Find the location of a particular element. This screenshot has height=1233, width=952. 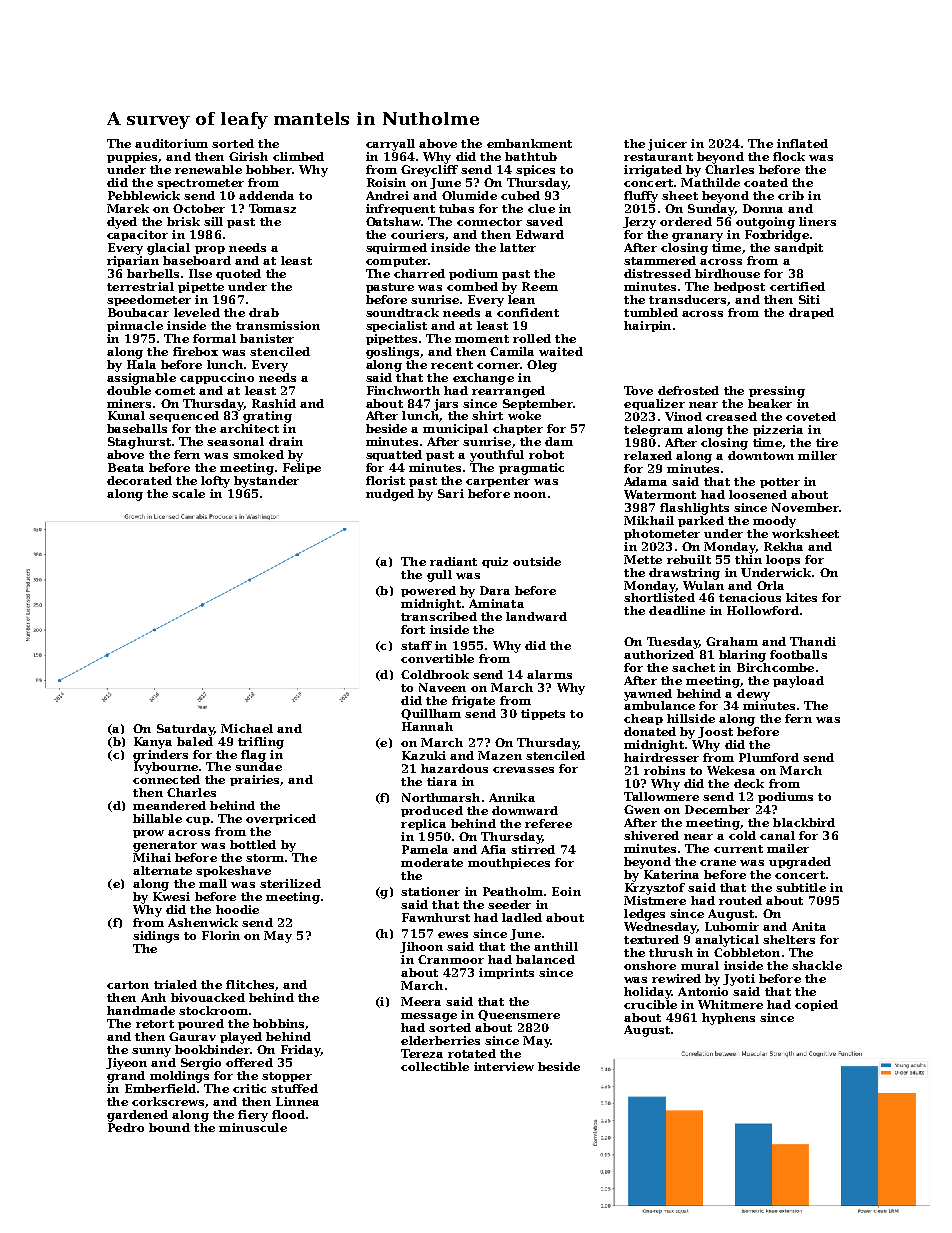

stirred is located at coordinates (533, 849).
